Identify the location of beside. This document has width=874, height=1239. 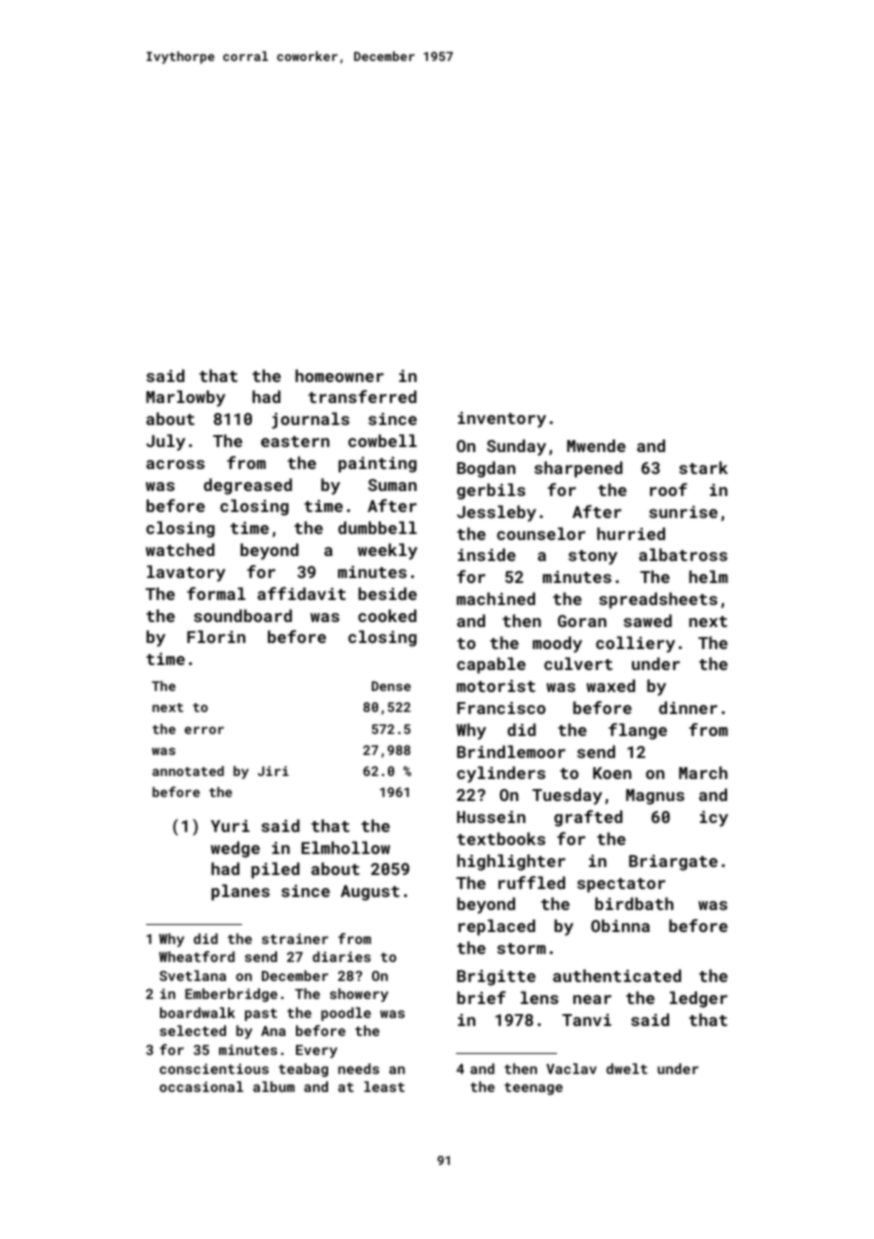
(387, 593).
